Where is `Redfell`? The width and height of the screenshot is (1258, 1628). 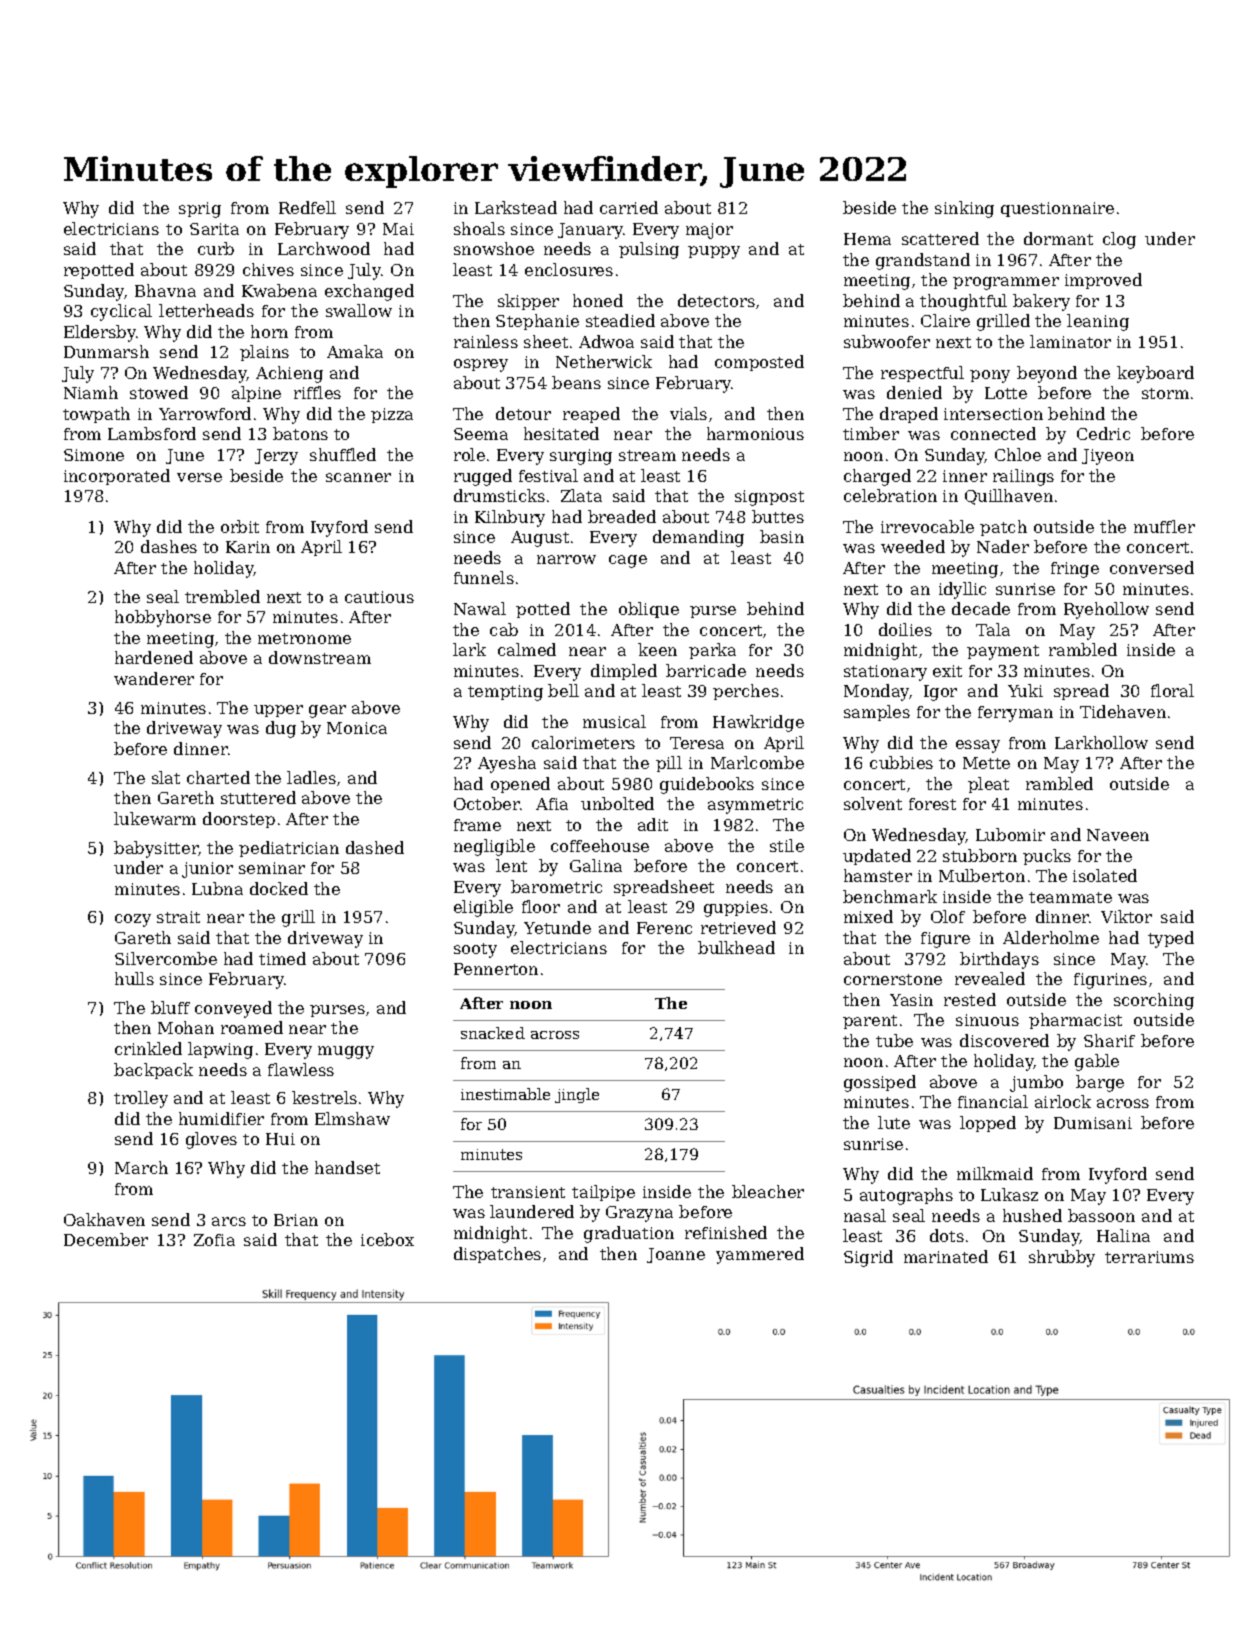
Redfell is located at coordinates (307, 207).
